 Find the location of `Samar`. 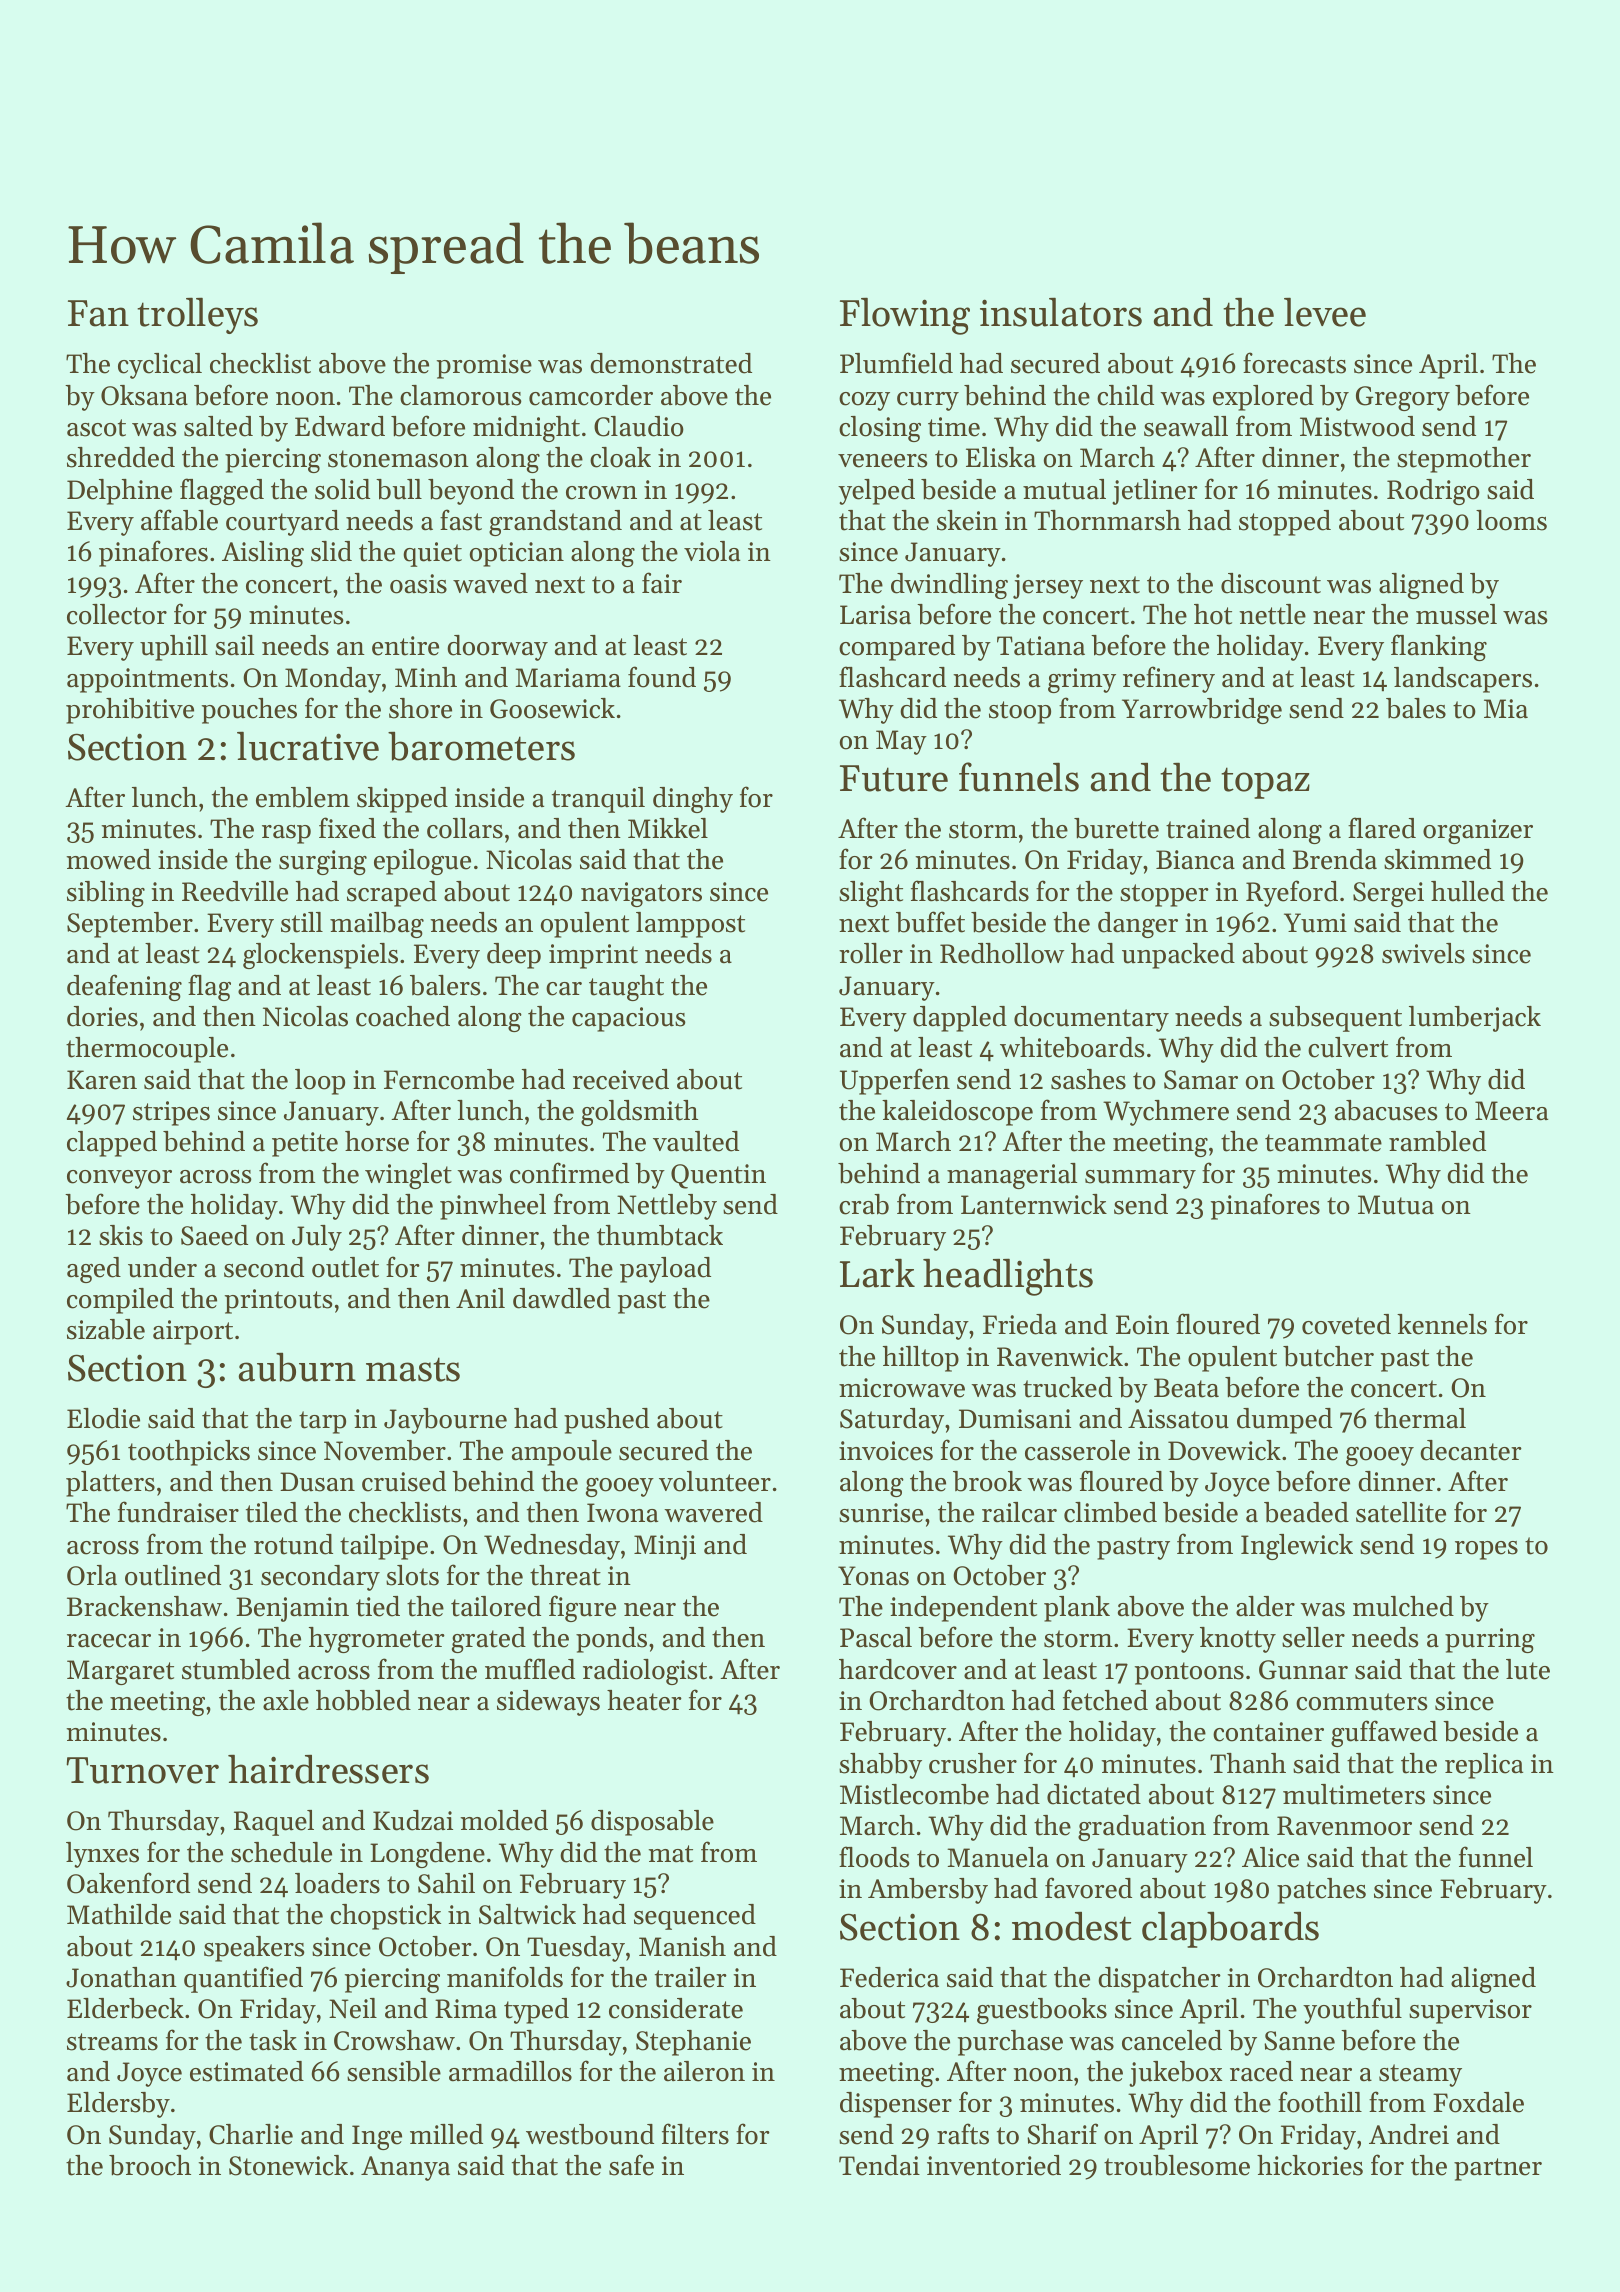

Samar is located at coordinates (1201, 1080).
